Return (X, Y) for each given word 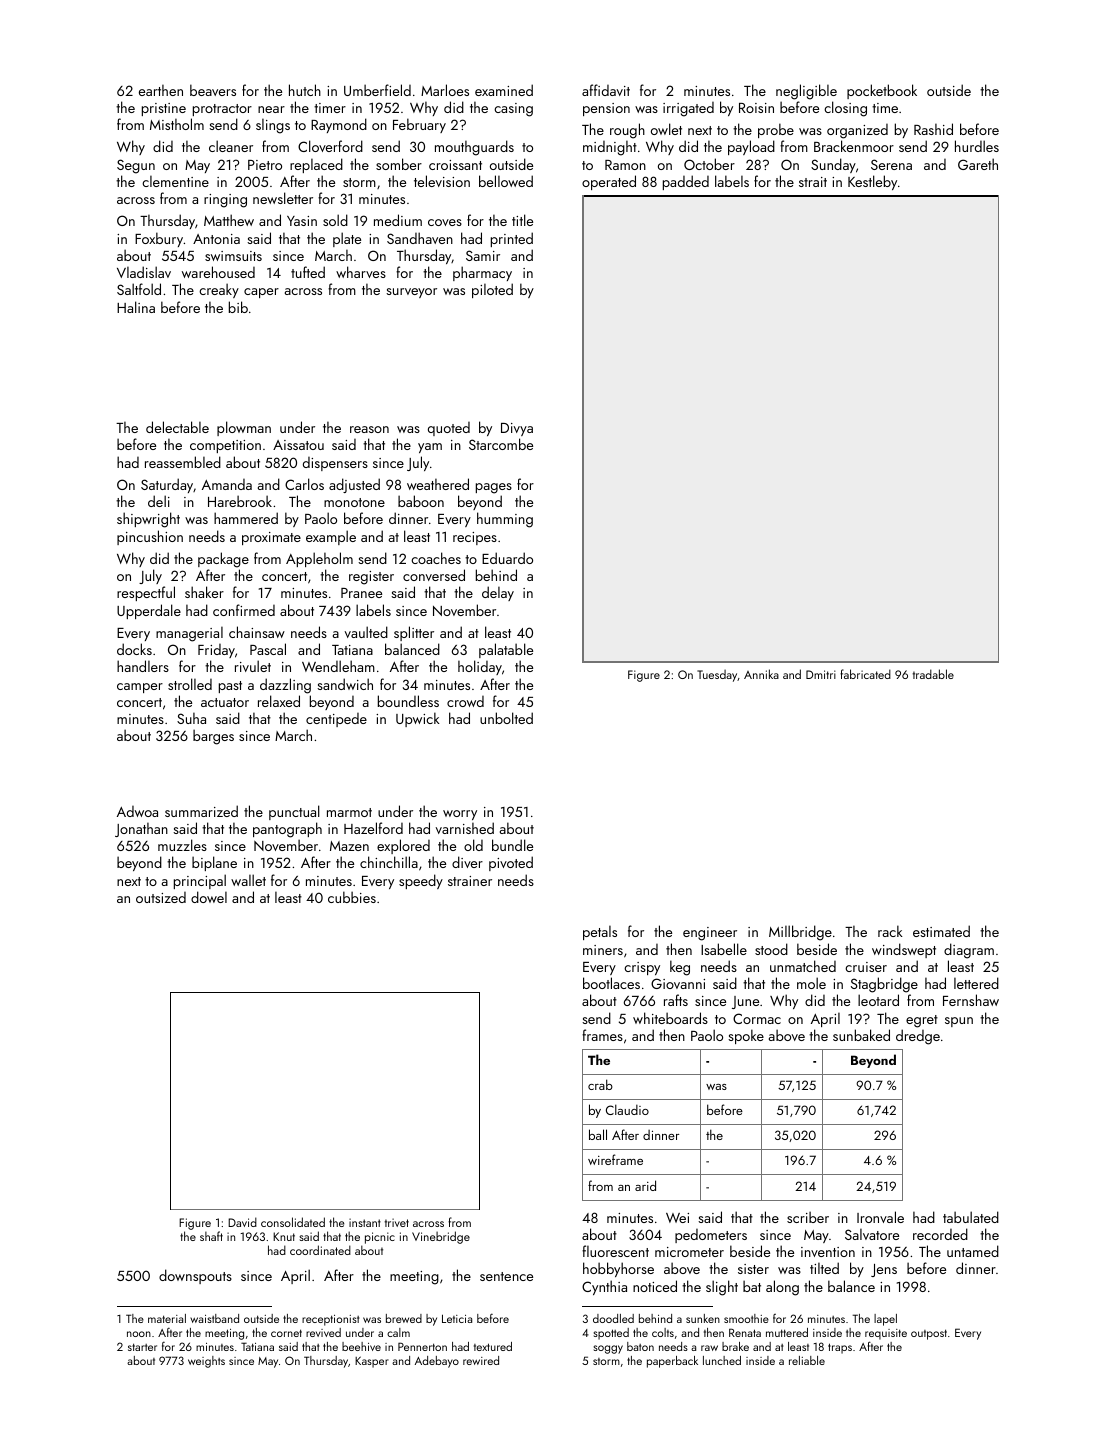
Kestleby (872, 182)
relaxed (279, 701)
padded (686, 182)
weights (206, 1362)
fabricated (865, 674)
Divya (517, 429)
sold (335, 220)
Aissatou (298, 445)
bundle (512, 845)
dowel (209, 897)
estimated (941, 931)
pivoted (511, 863)
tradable (933, 674)
